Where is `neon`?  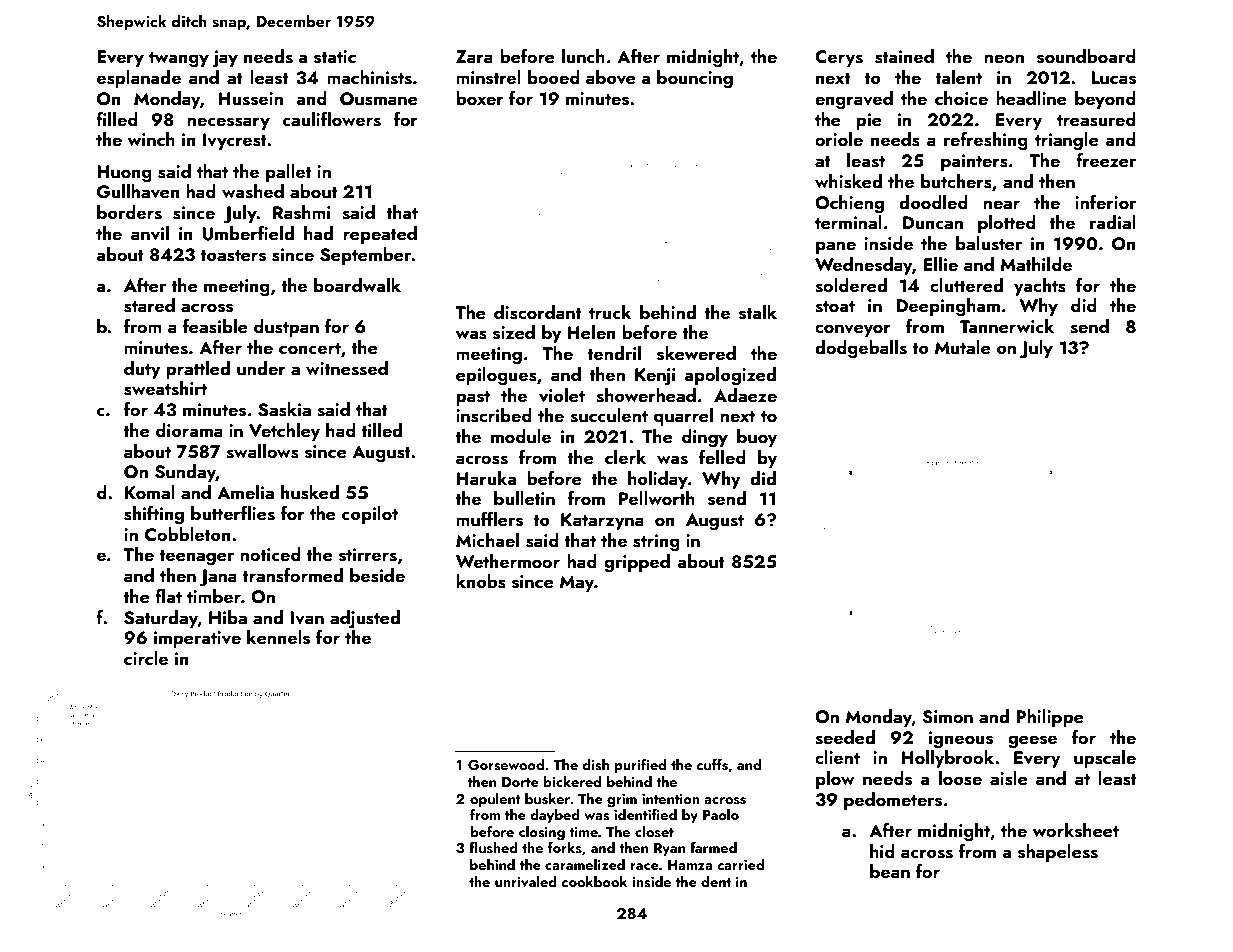
neon is located at coordinates (1004, 58).
